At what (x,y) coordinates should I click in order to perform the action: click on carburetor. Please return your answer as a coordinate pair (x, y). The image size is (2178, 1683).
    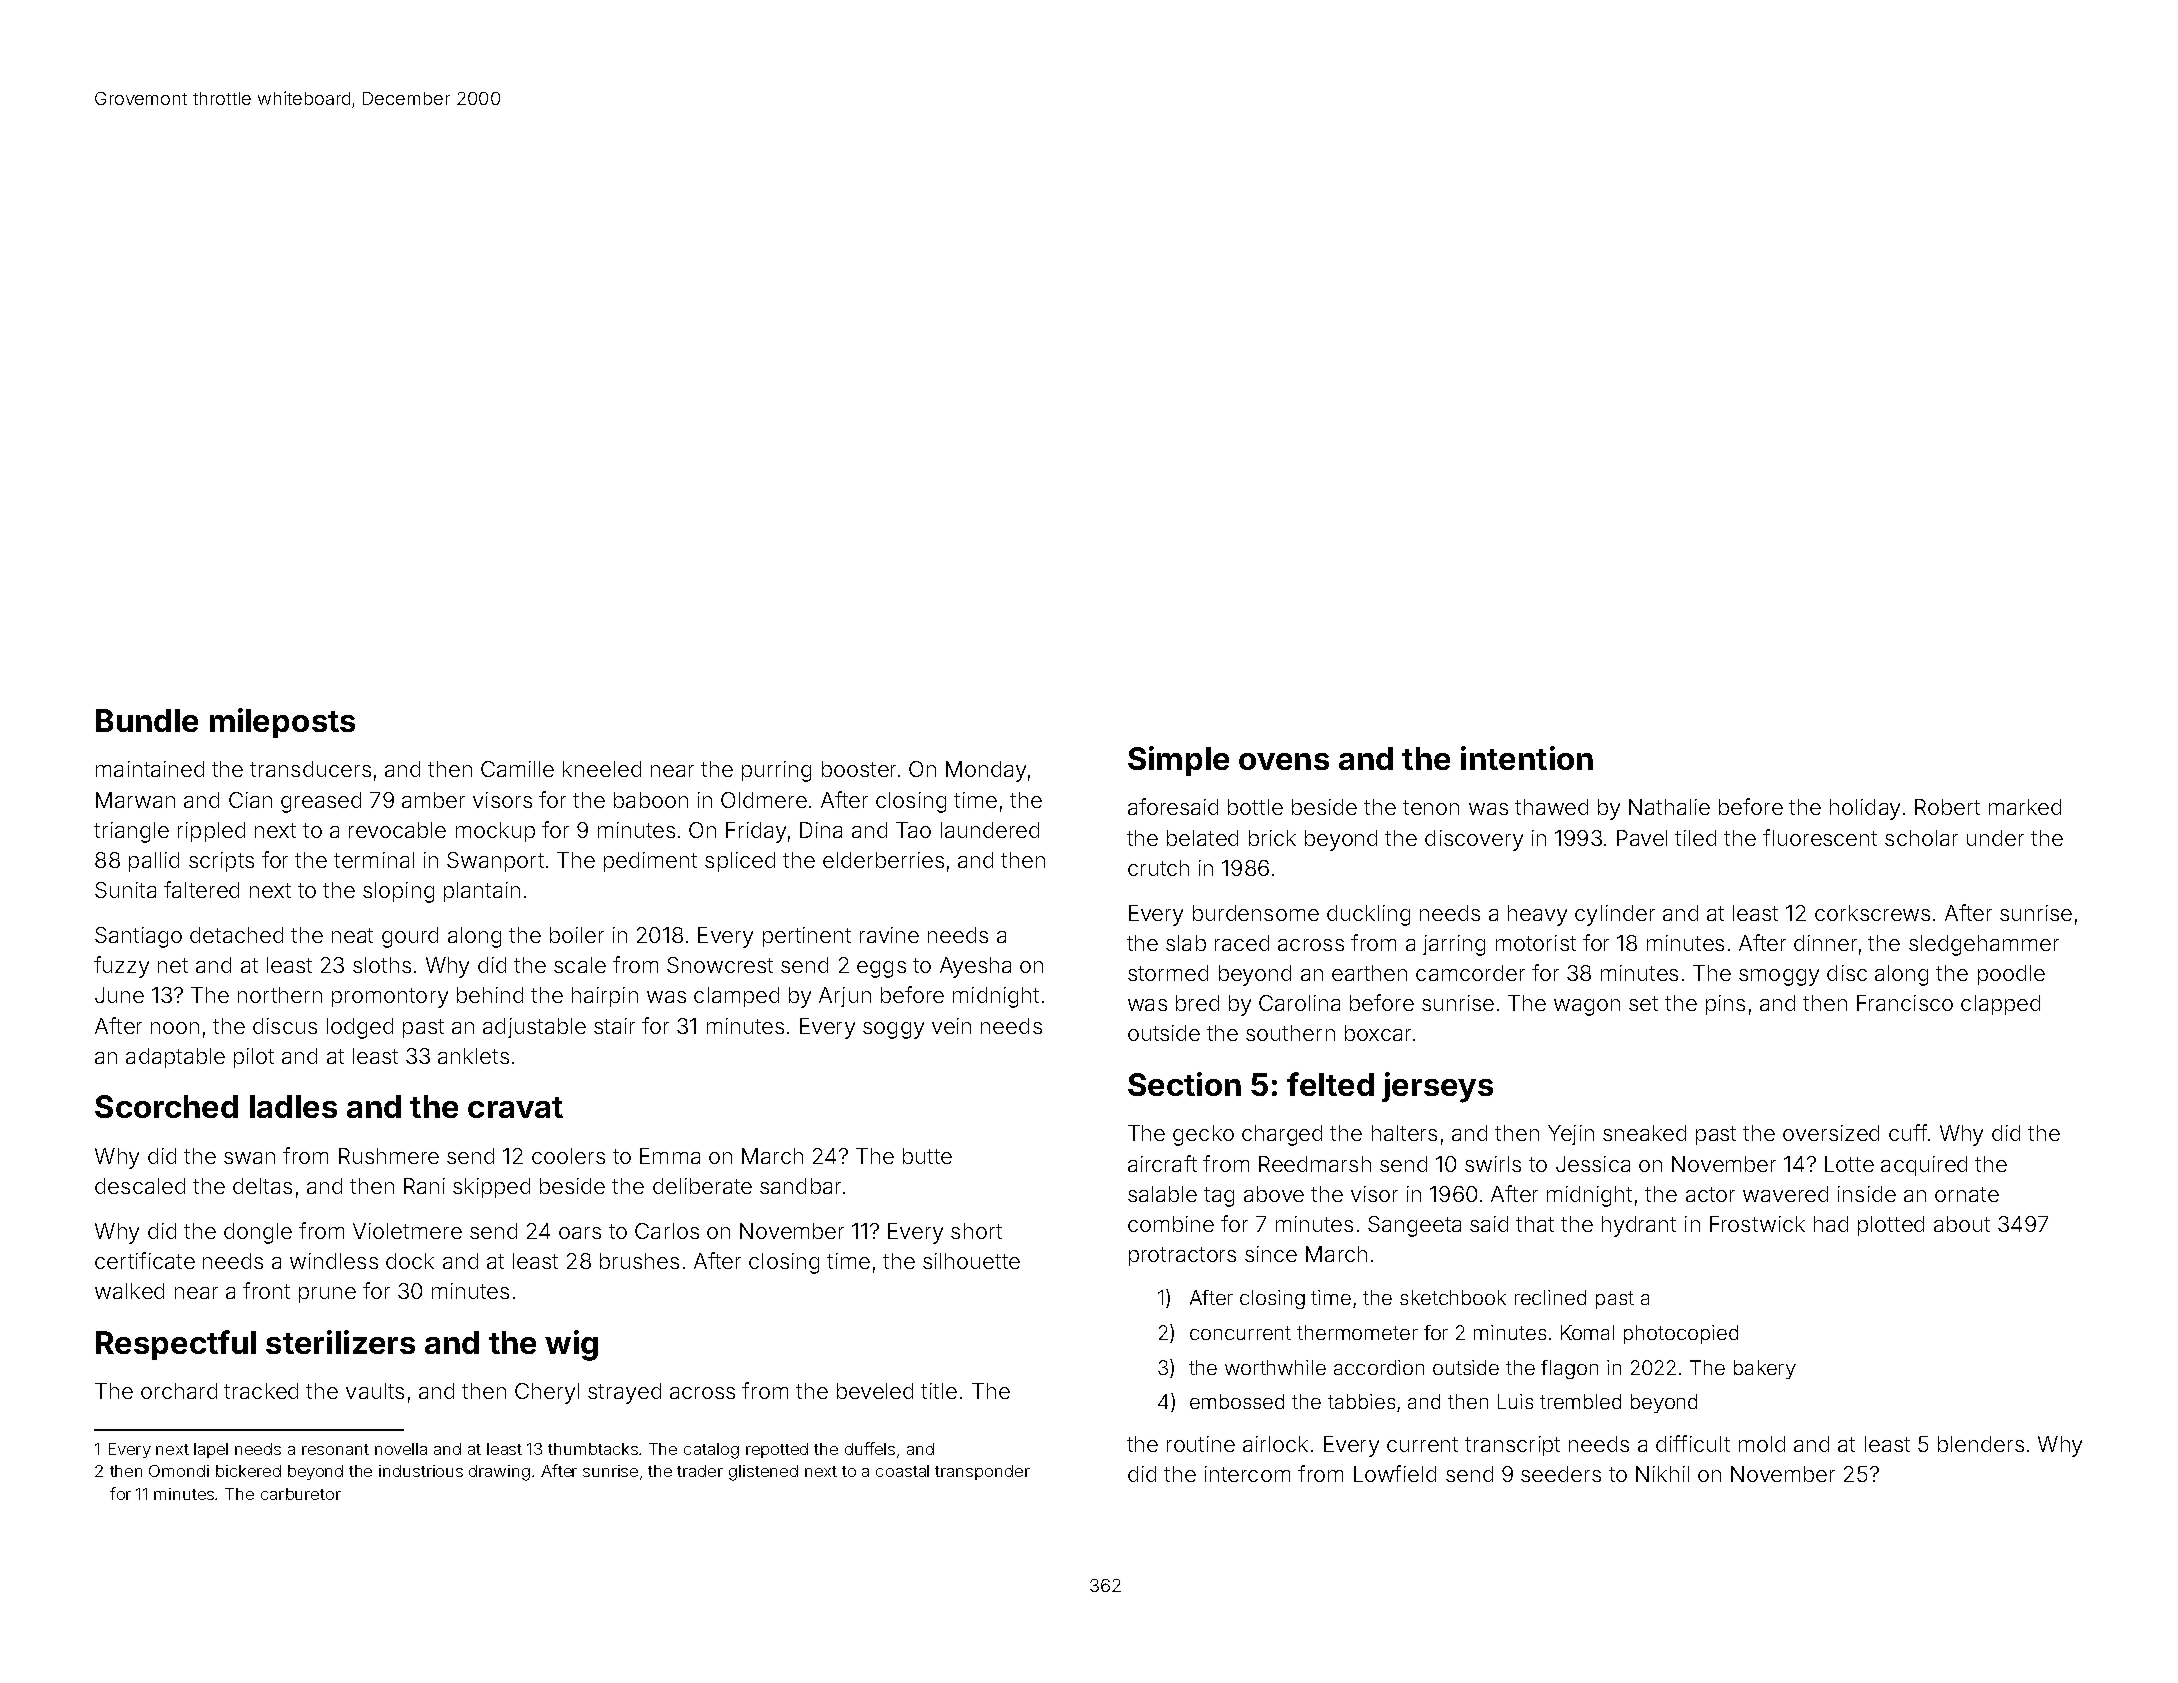
    Looking at the image, I should click on (301, 1494).
